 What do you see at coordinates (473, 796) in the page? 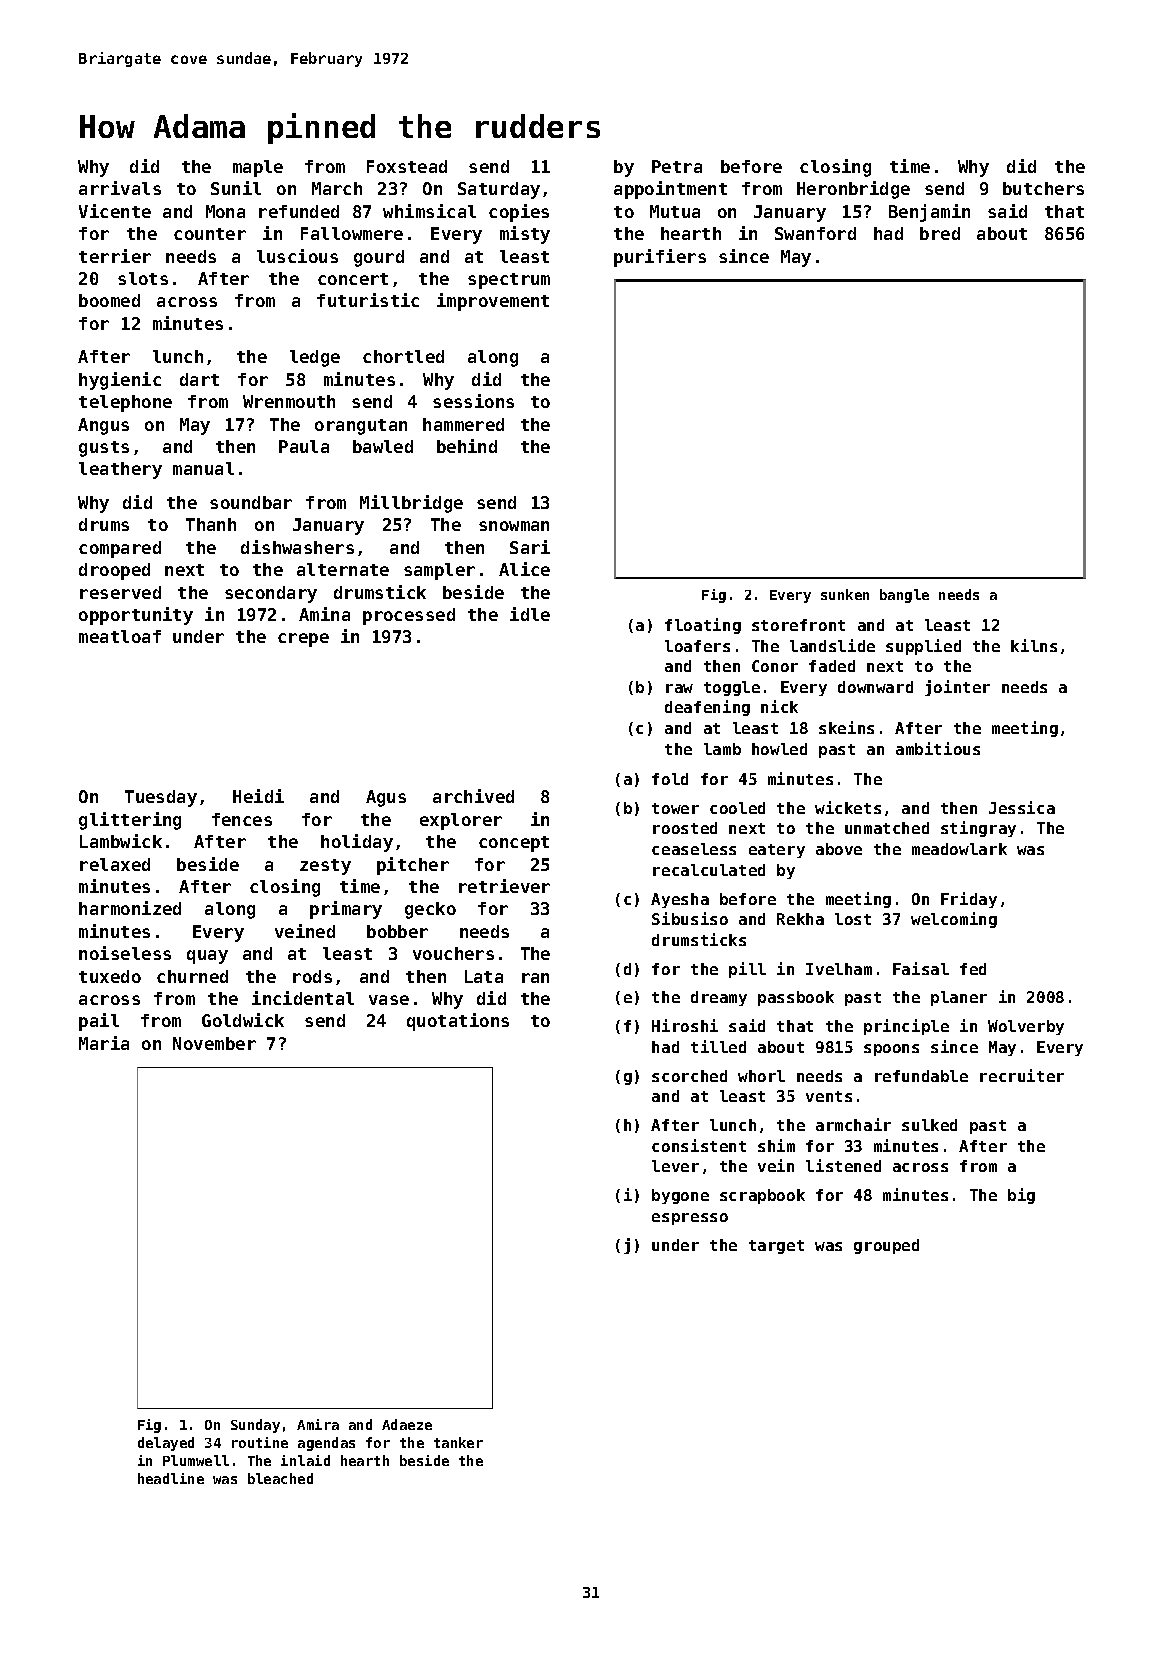
I see `archived` at bounding box center [473, 796].
